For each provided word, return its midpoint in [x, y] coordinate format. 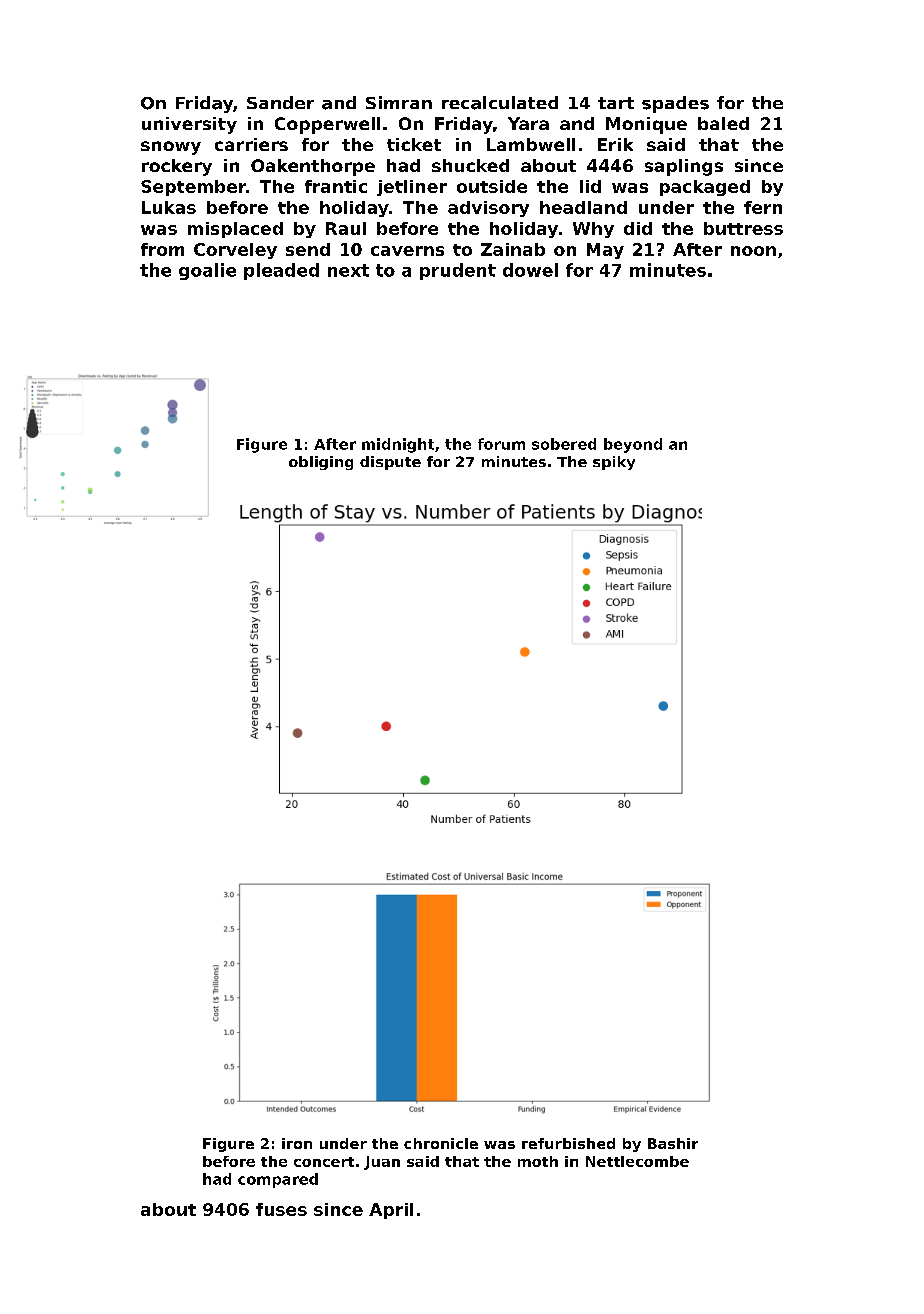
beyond [633, 445]
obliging [321, 463]
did [638, 228]
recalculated [500, 103]
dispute [390, 463]
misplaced [235, 230]
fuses [281, 1209]
